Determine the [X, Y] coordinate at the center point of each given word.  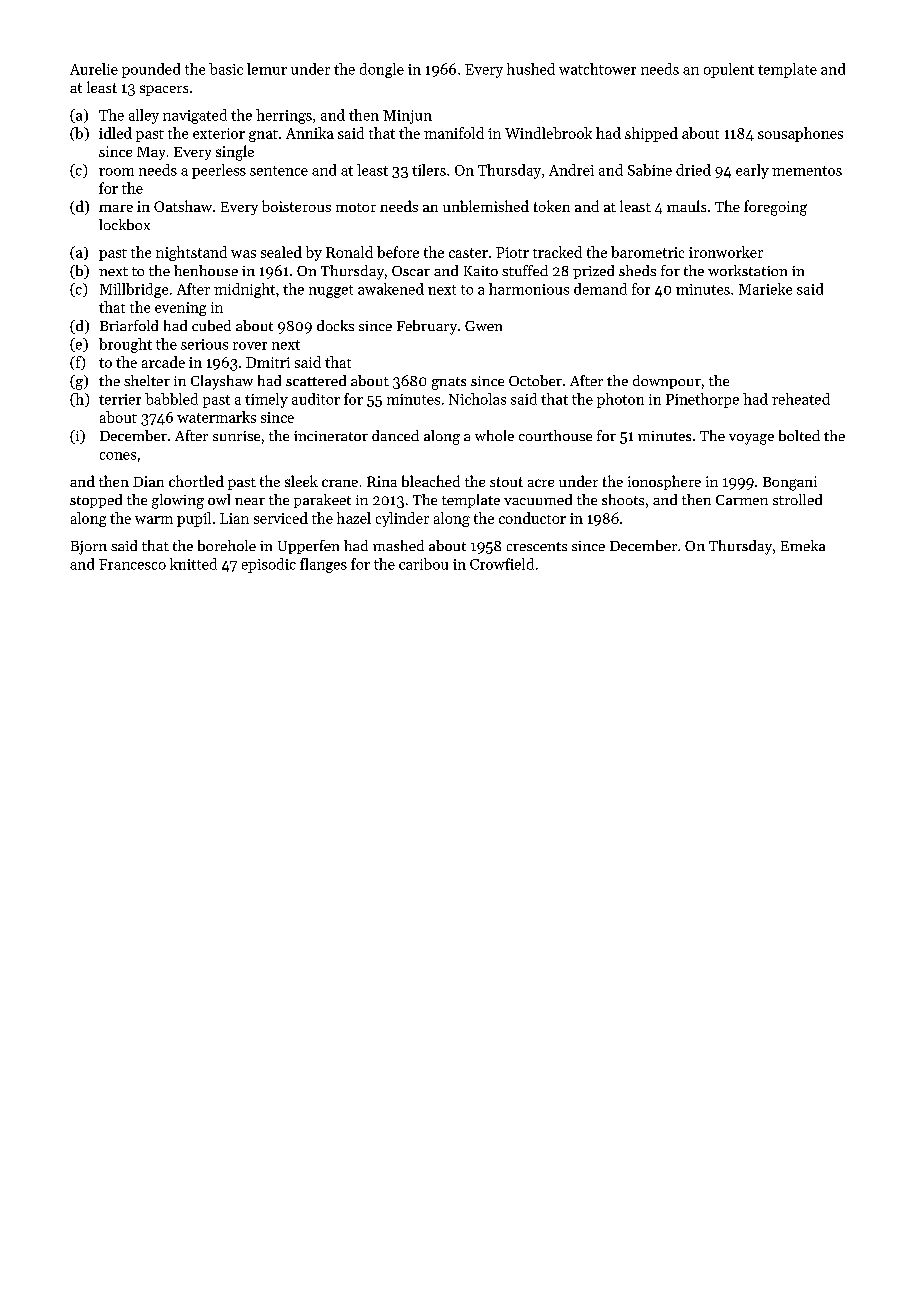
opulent [729, 70]
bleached [431, 481]
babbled [171, 399]
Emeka [803, 545]
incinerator [331, 436]
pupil [194, 519]
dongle [382, 70]
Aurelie [94, 69]
